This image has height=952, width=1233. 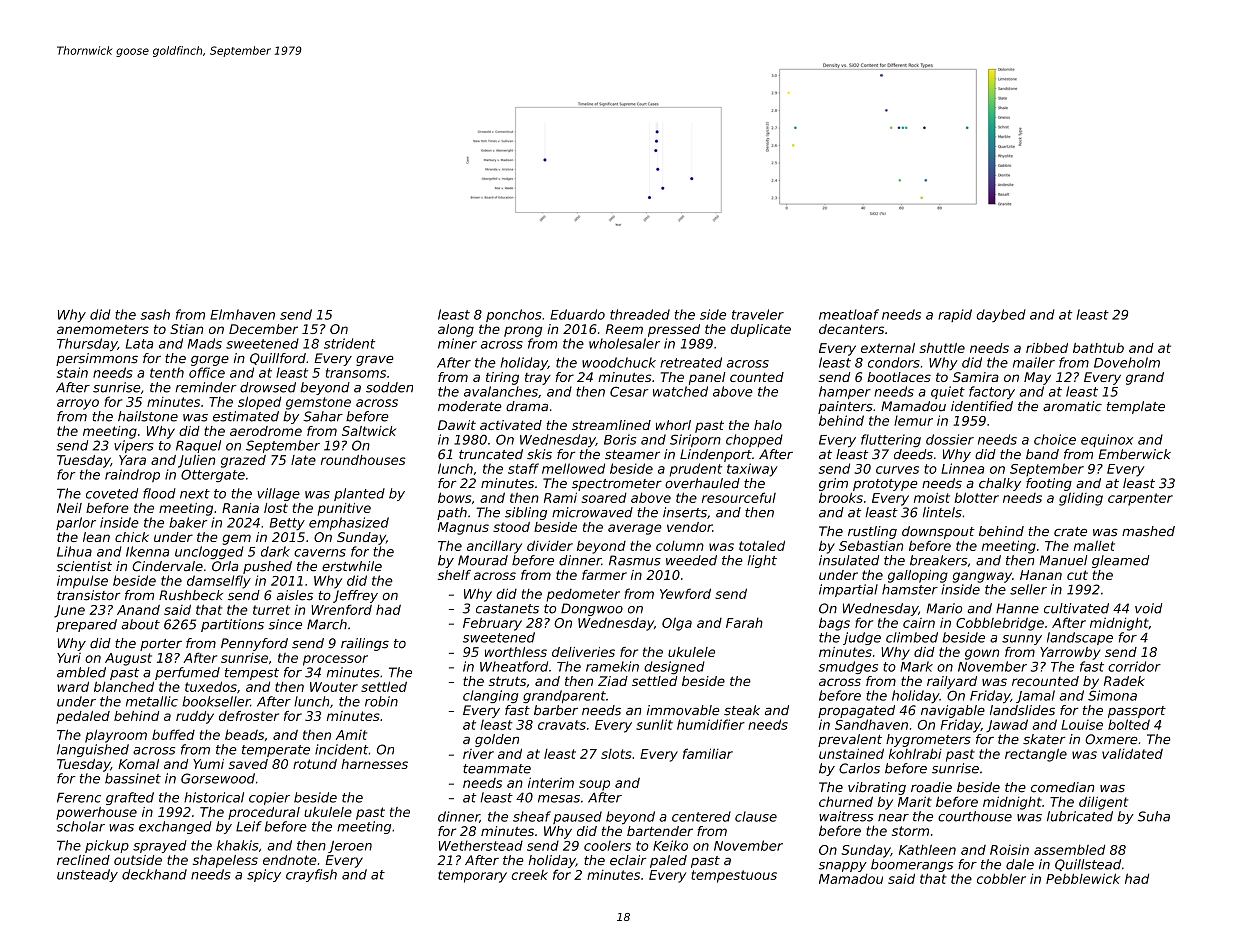 I want to click on persimmons, so click(x=97, y=359).
